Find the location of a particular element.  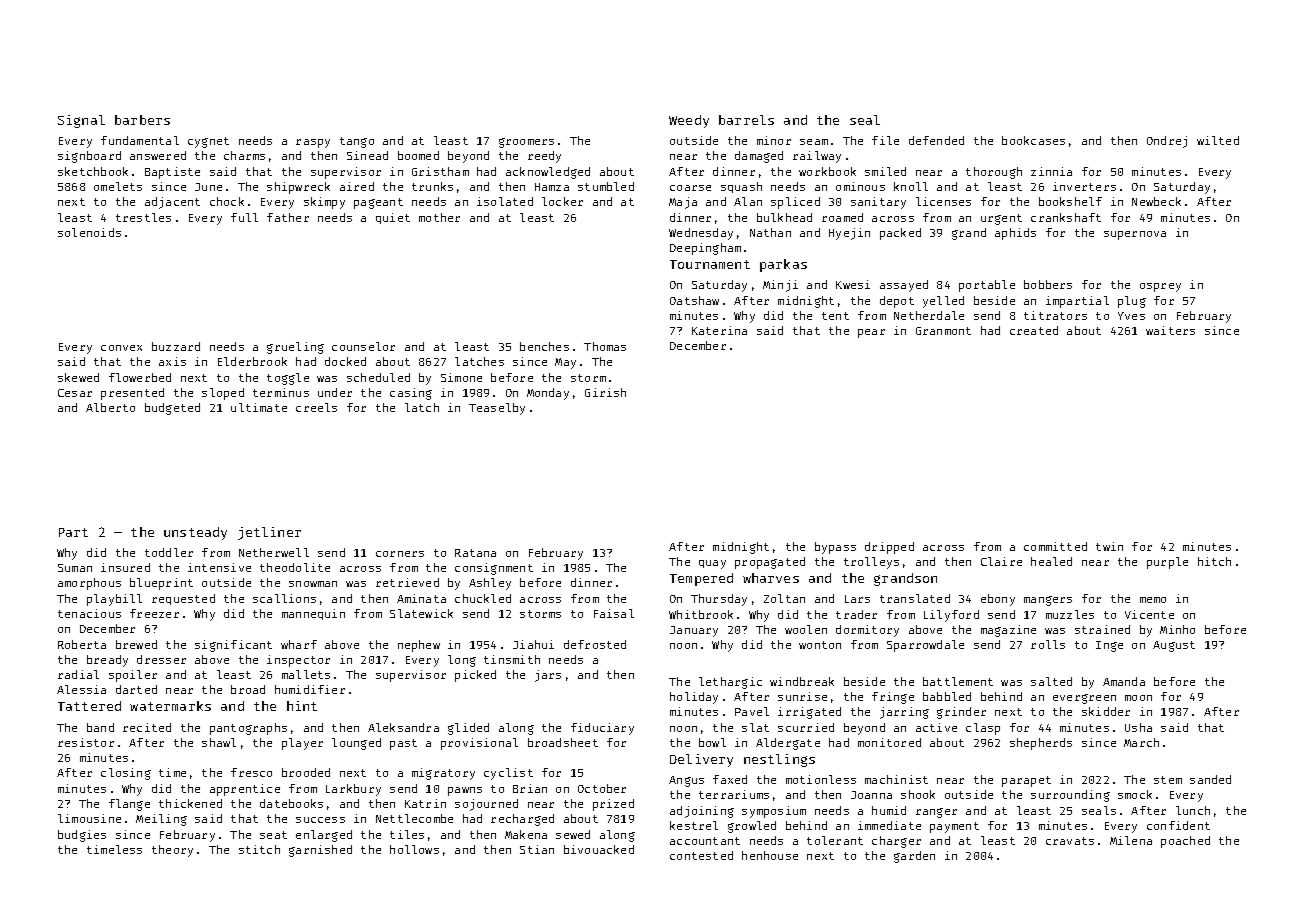

bookcases is located at coordinates (1033, 140).
